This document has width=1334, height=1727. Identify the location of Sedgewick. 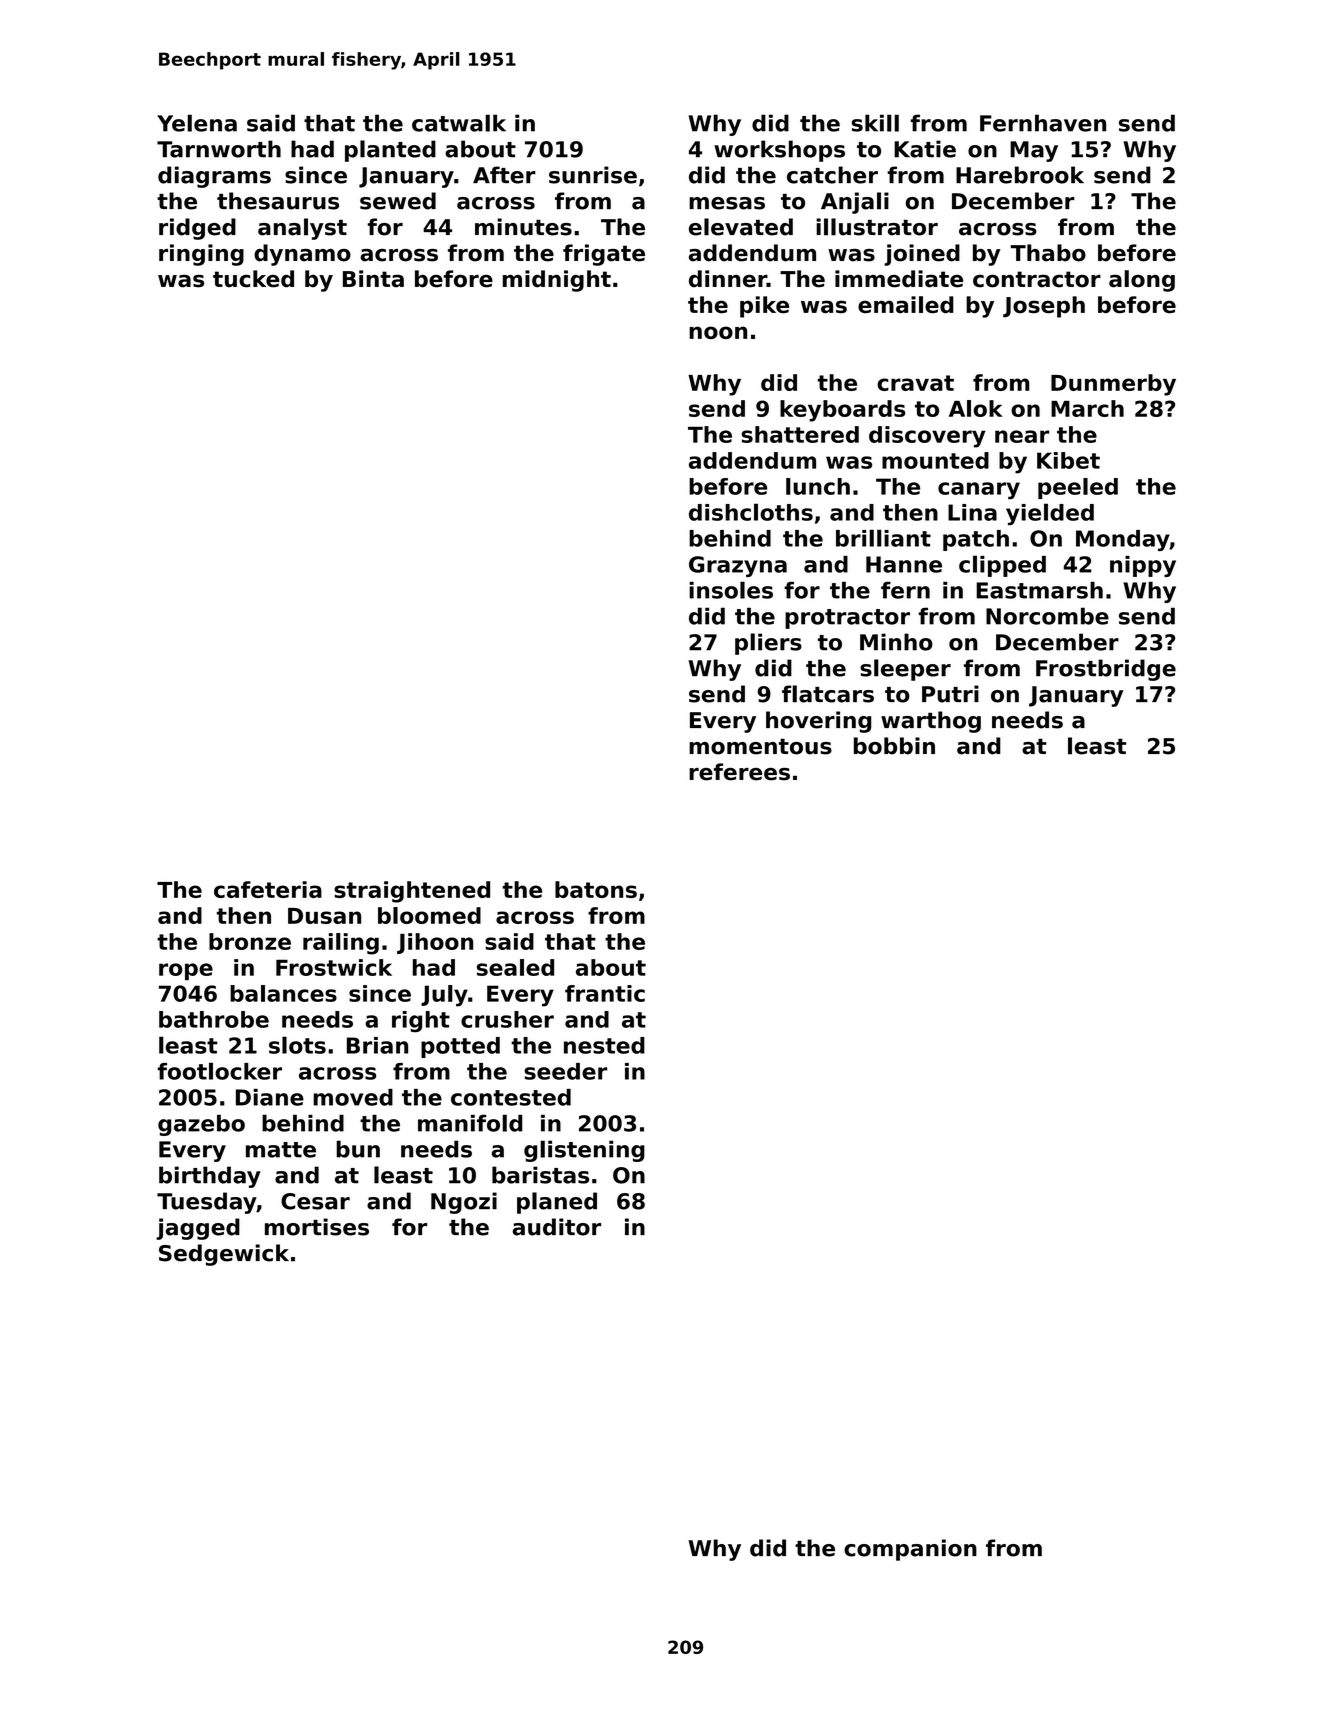
(224, 1255).
